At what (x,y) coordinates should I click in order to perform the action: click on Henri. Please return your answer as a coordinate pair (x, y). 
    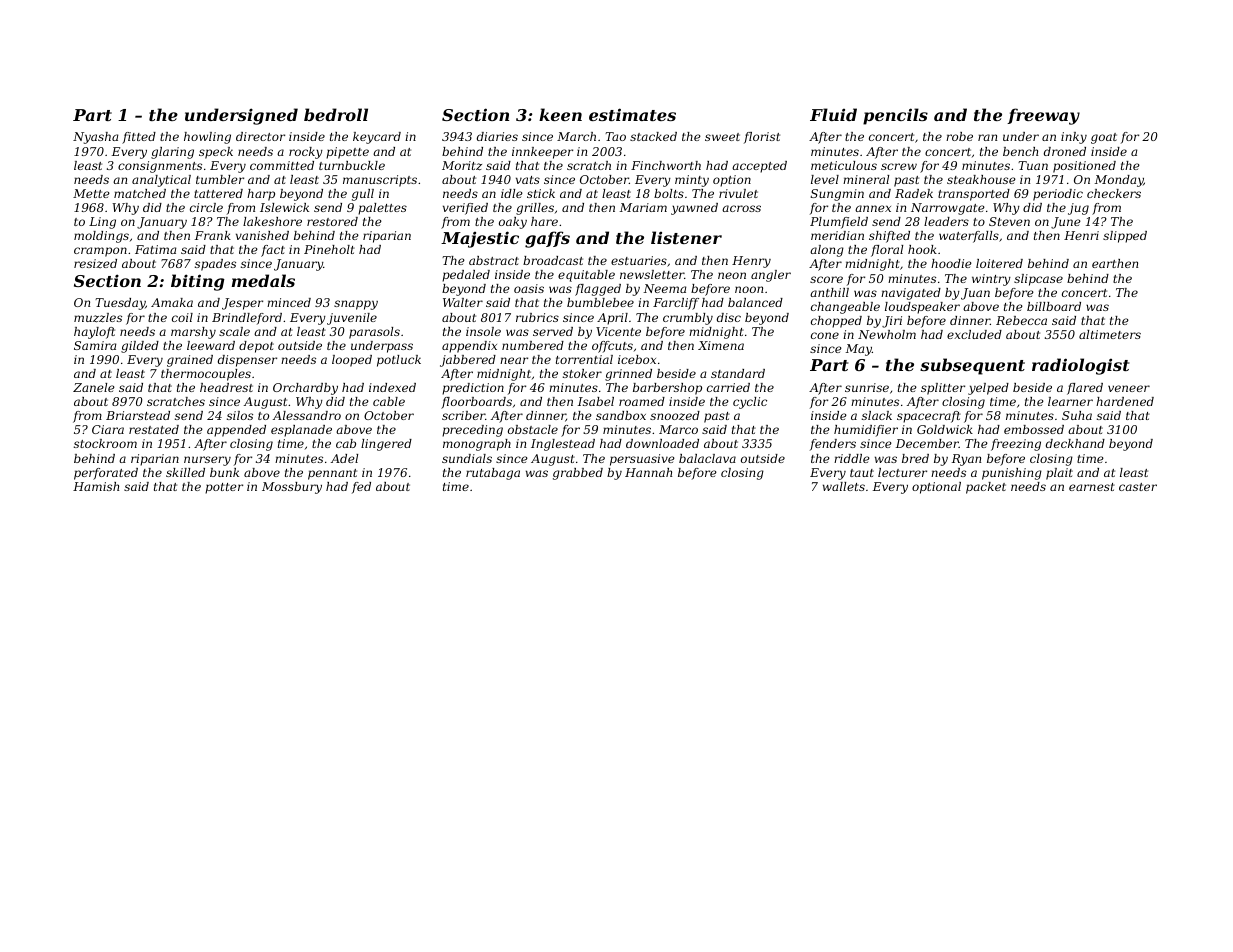
    Looking at the image, I should click on (1081, 235).
